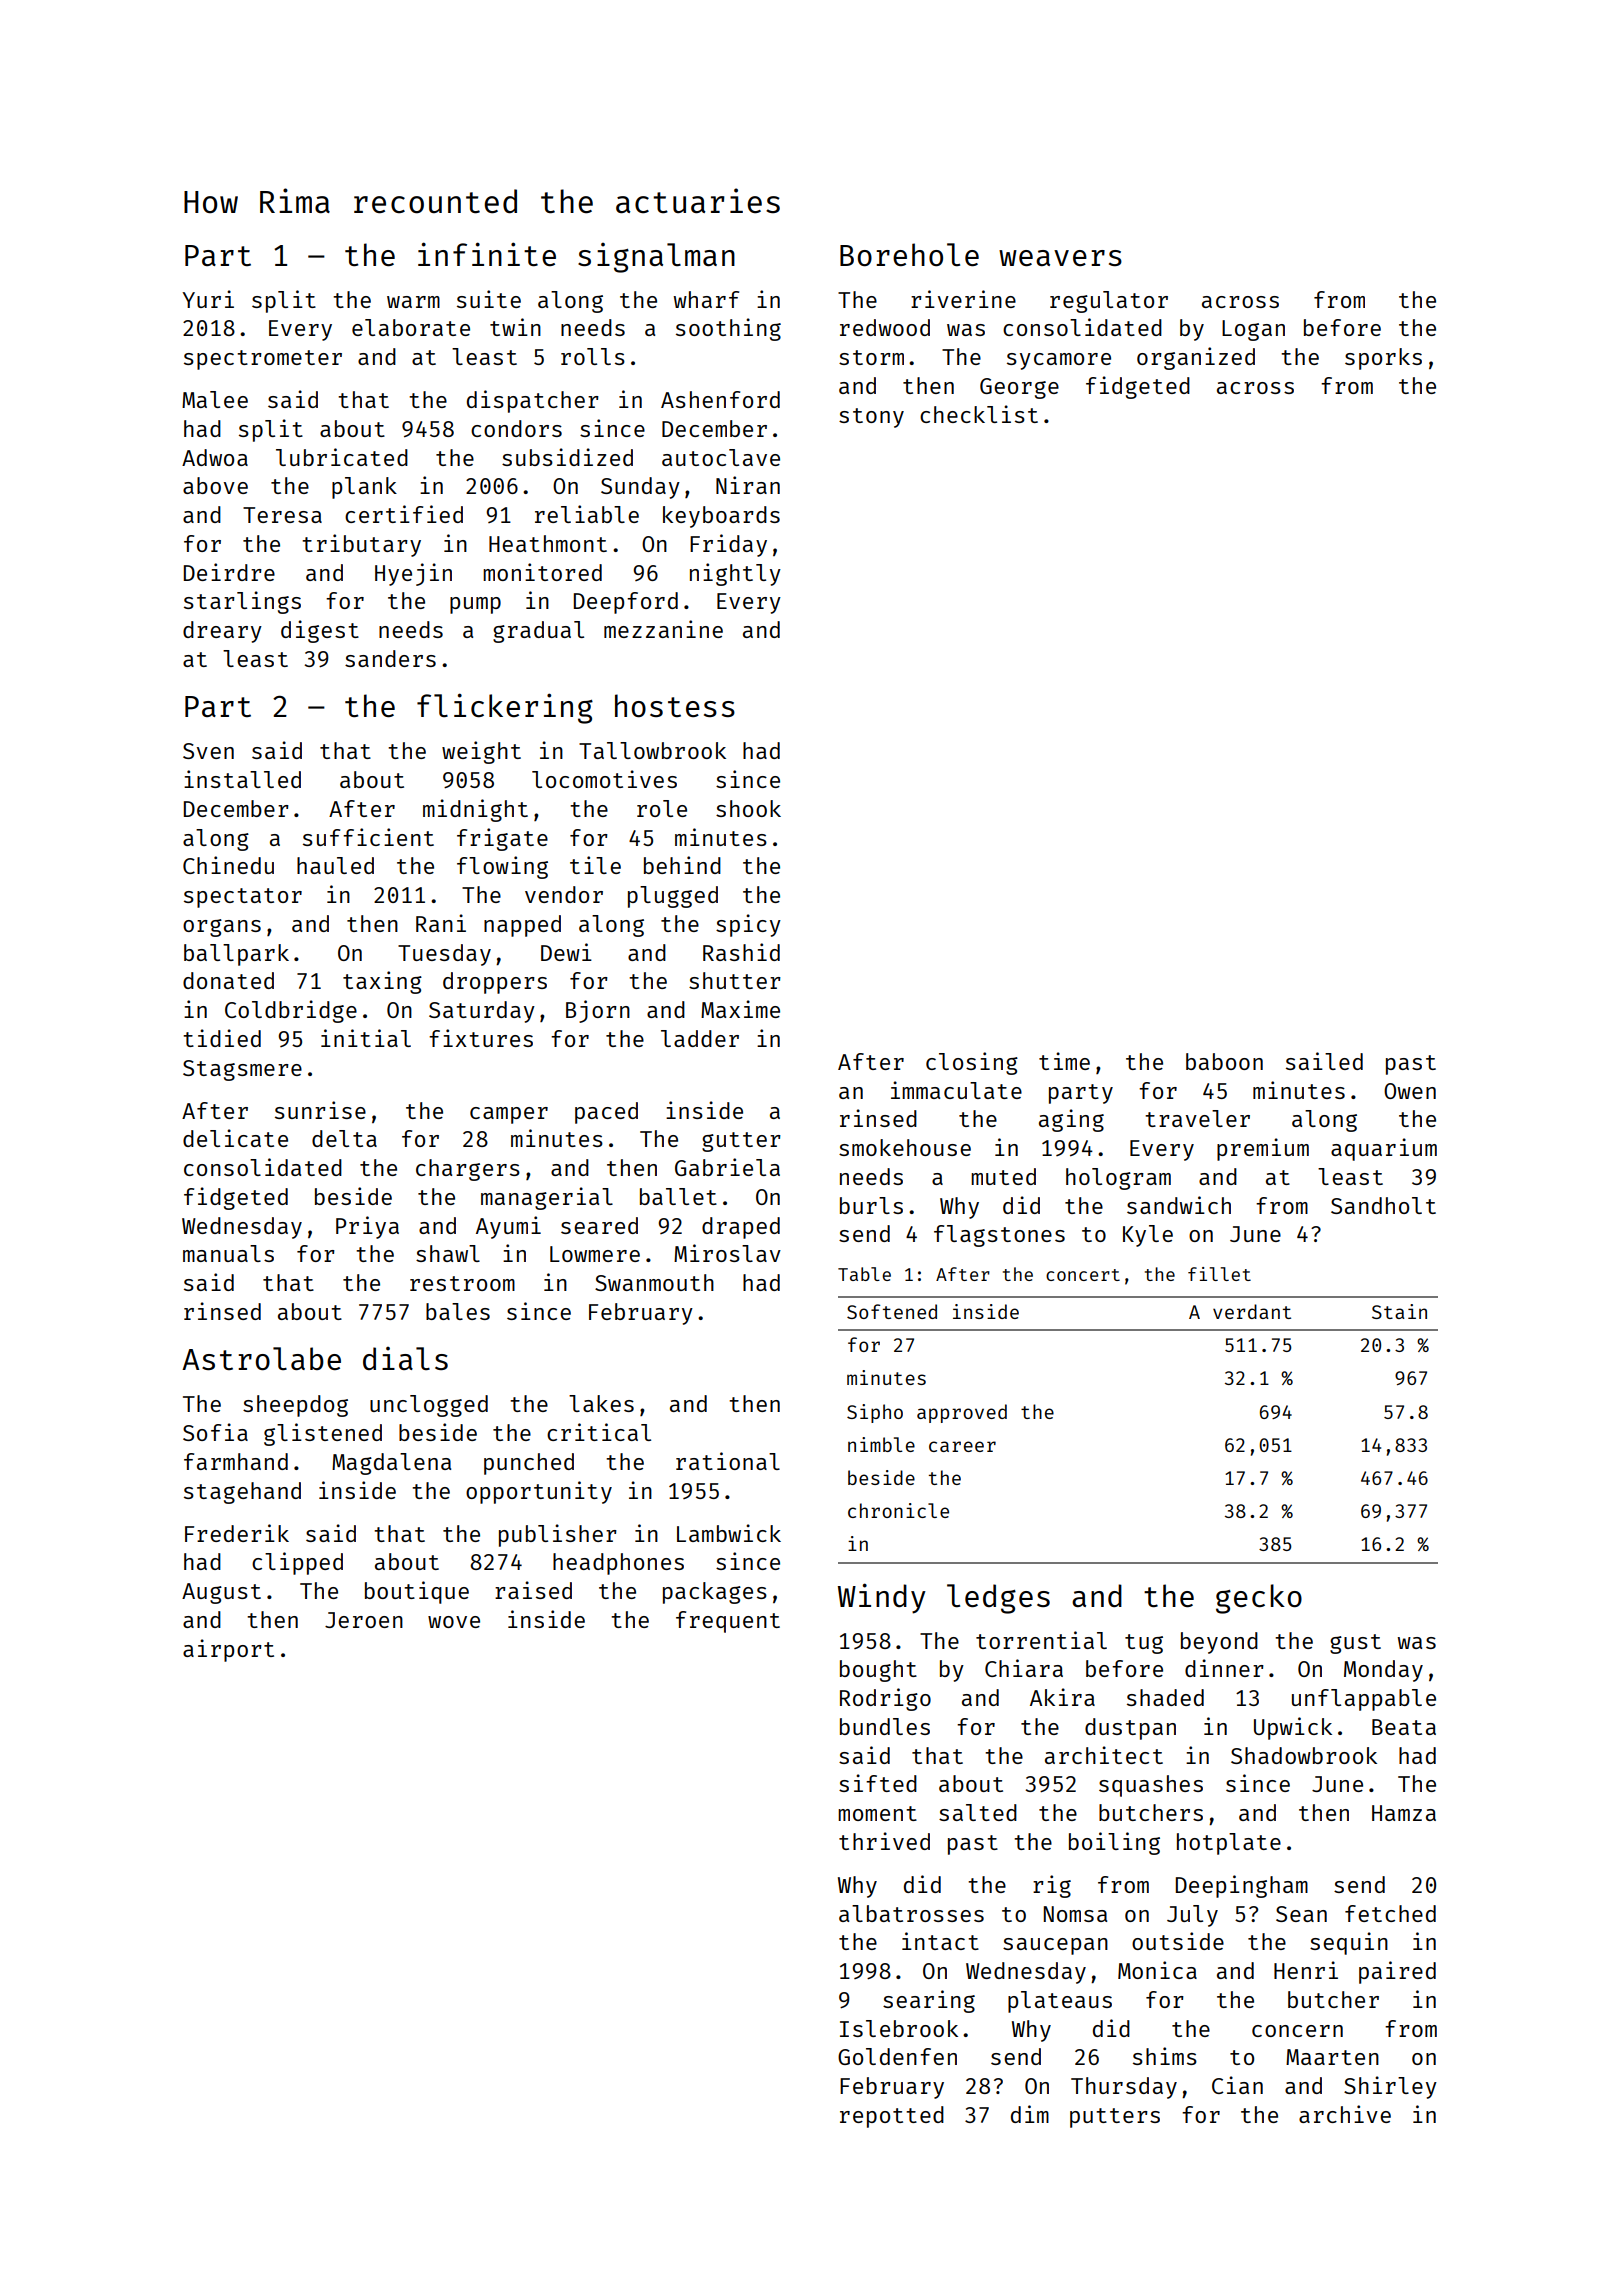  Describe the element at coordinates (228, 1650) in the screenshot. I see `airport` at that location.
